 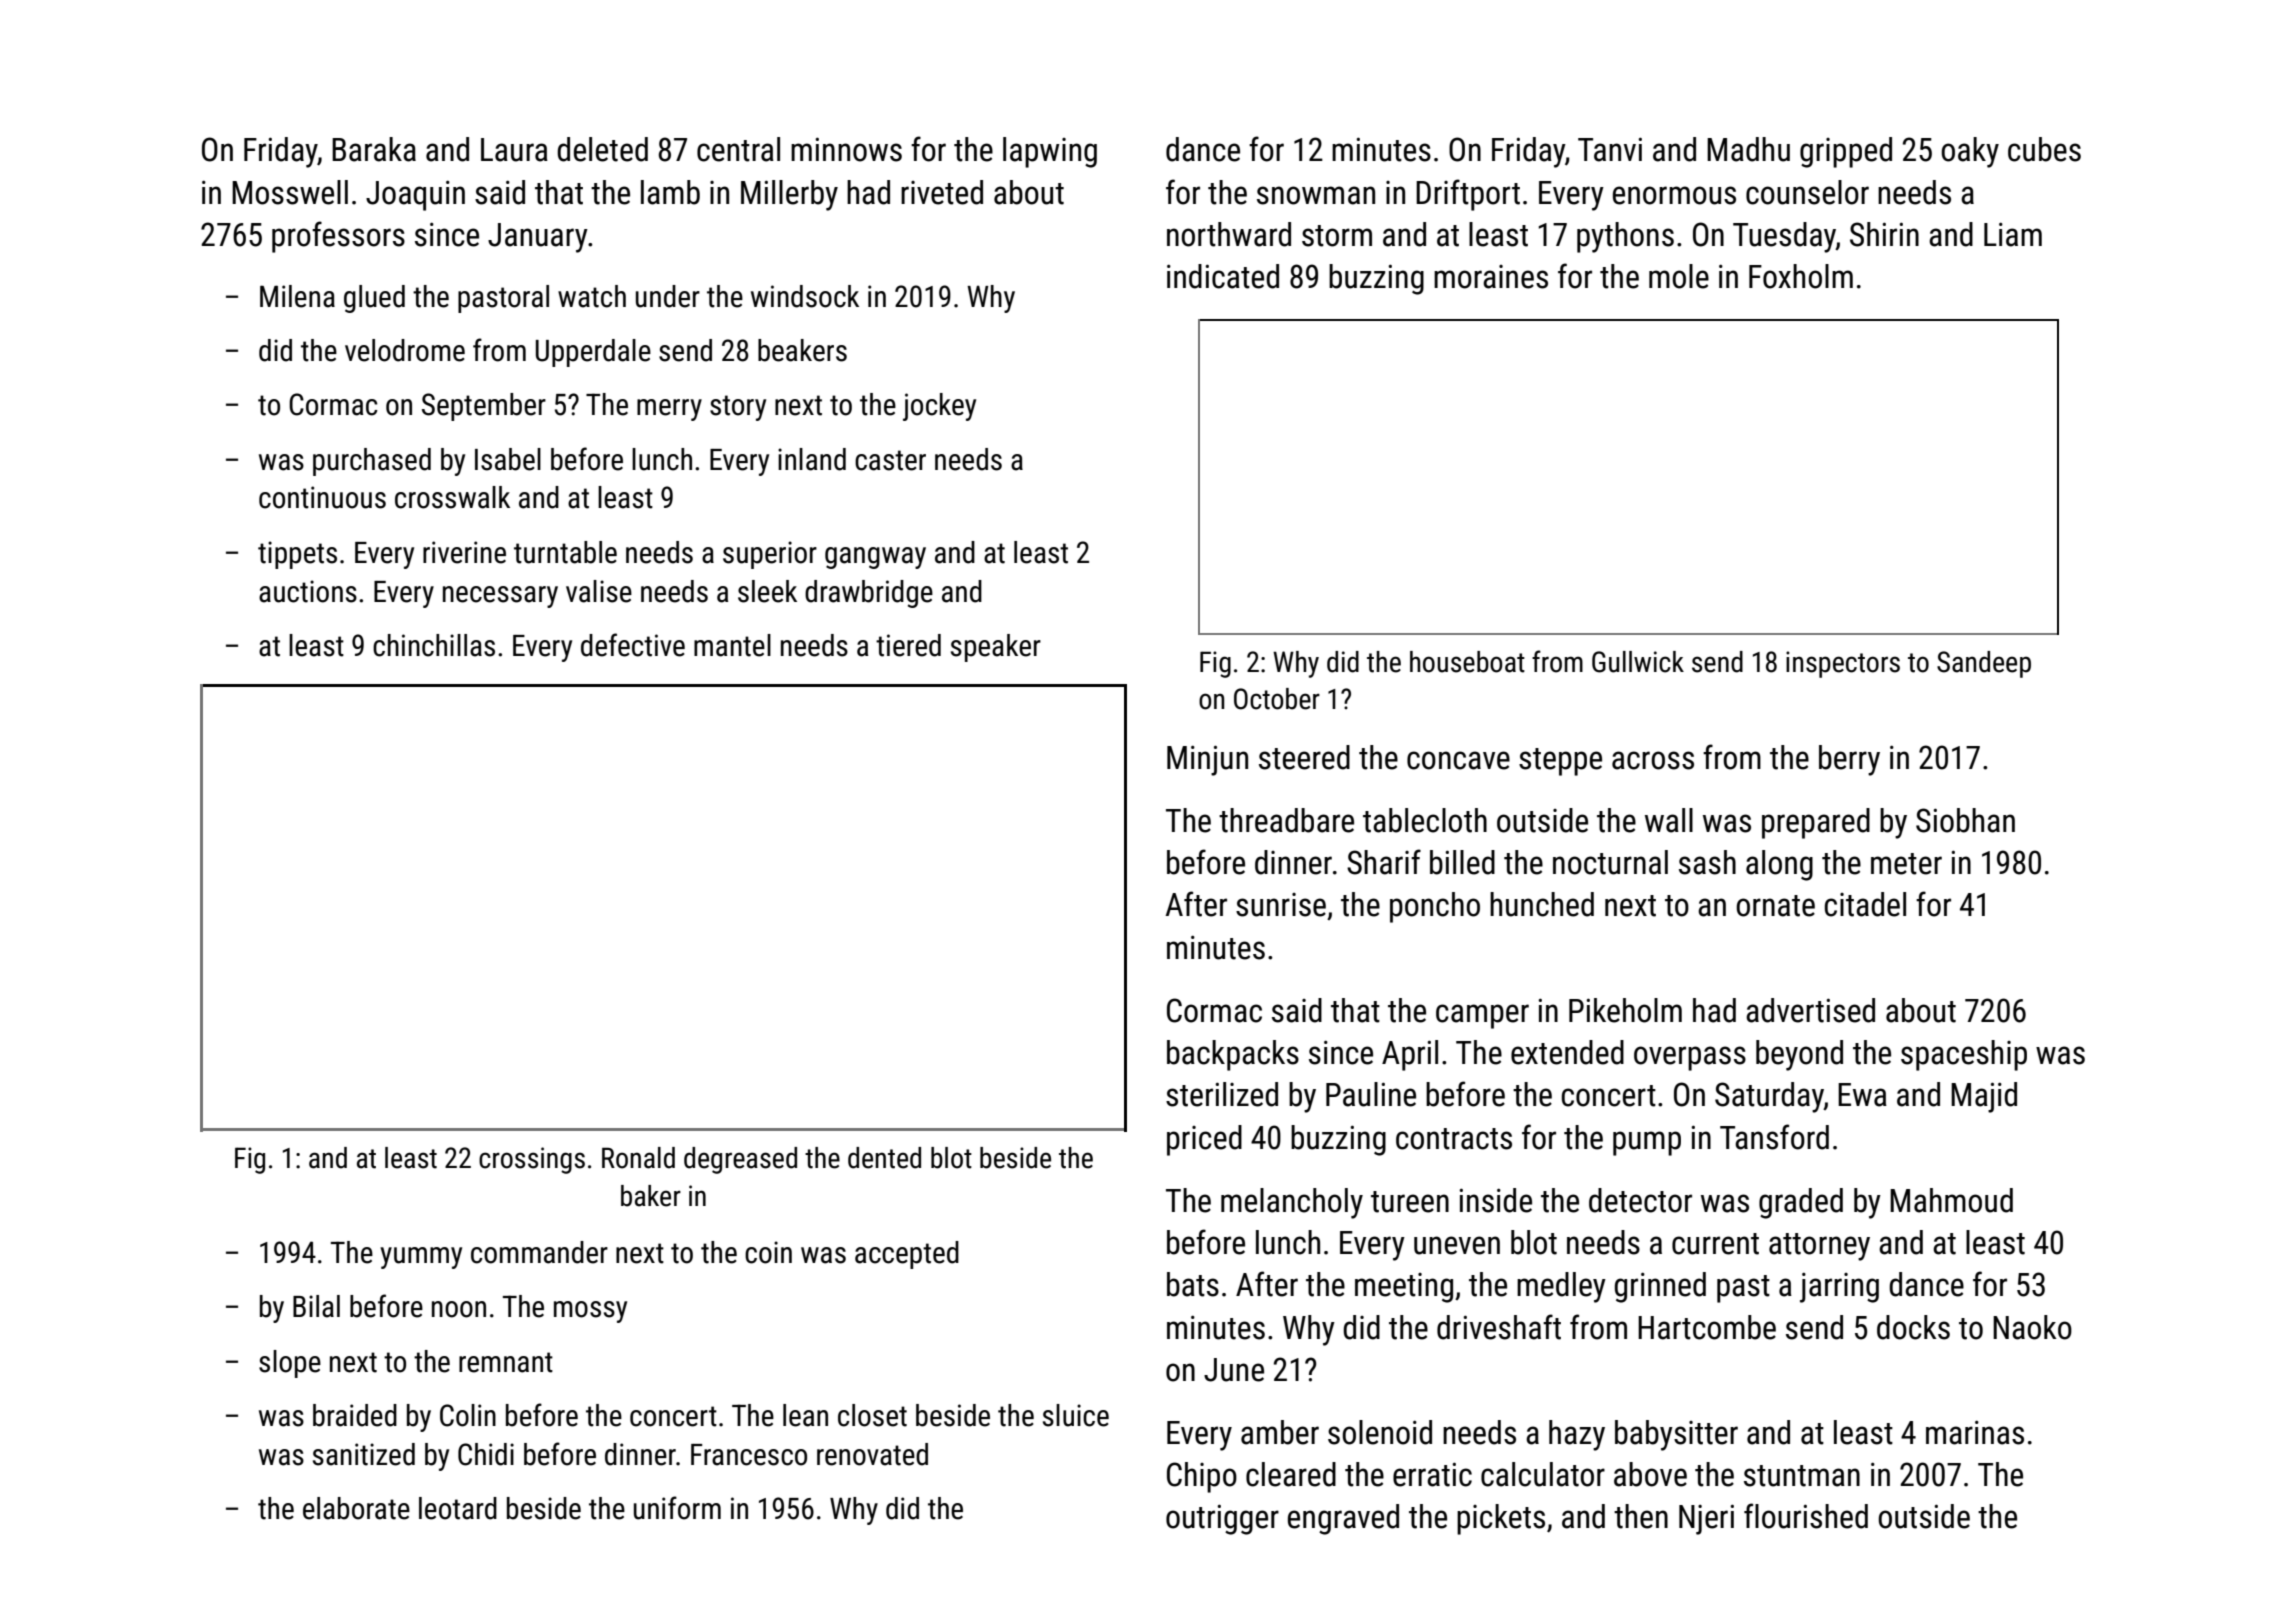 What do you see at coordinates (1467, 662) in the screenshot?
I see `houseboat` at bounding box center [1467, 662].
